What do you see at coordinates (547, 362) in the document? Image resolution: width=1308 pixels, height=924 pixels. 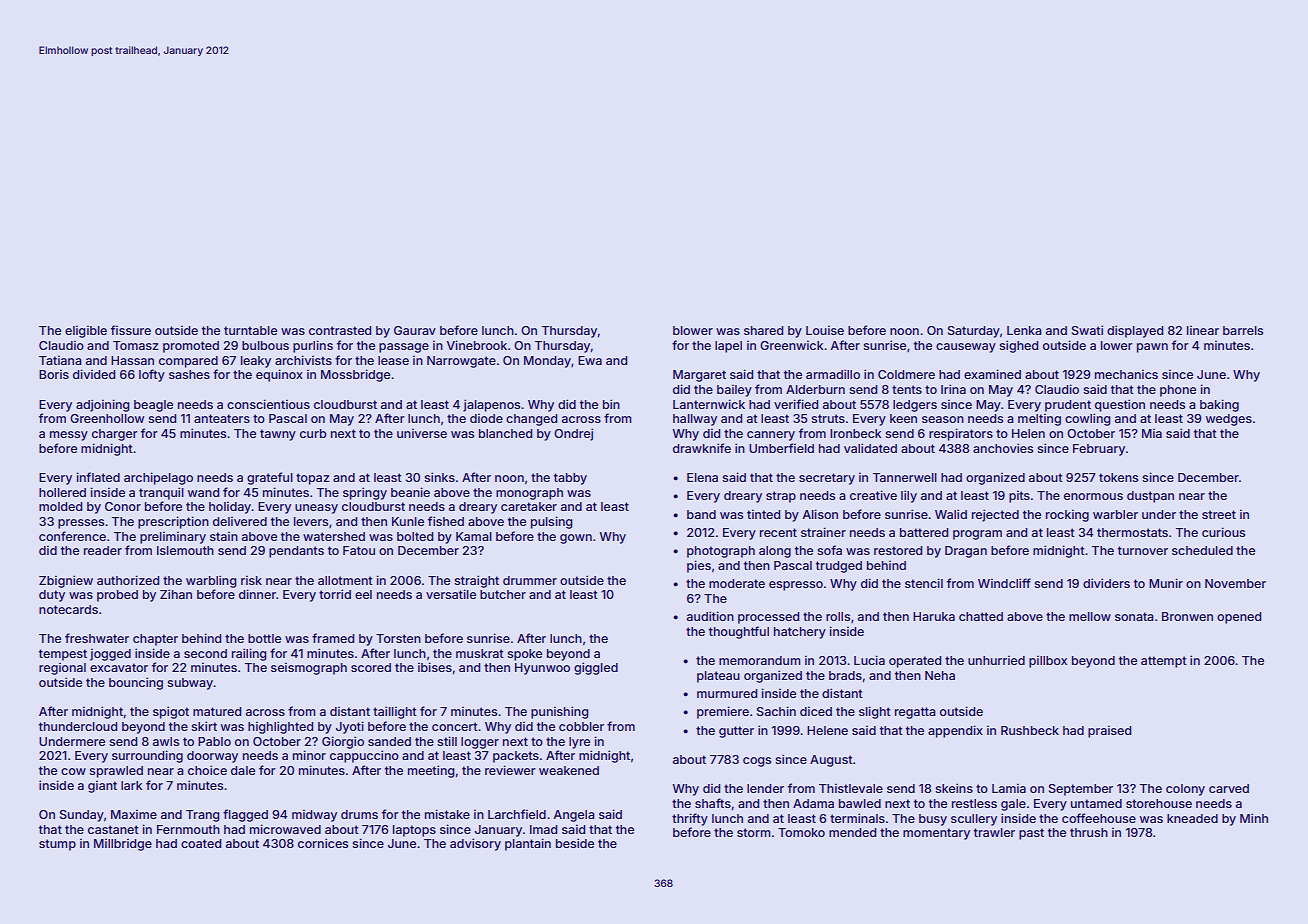 I see `Monday` at bounding box center [547, 362].
